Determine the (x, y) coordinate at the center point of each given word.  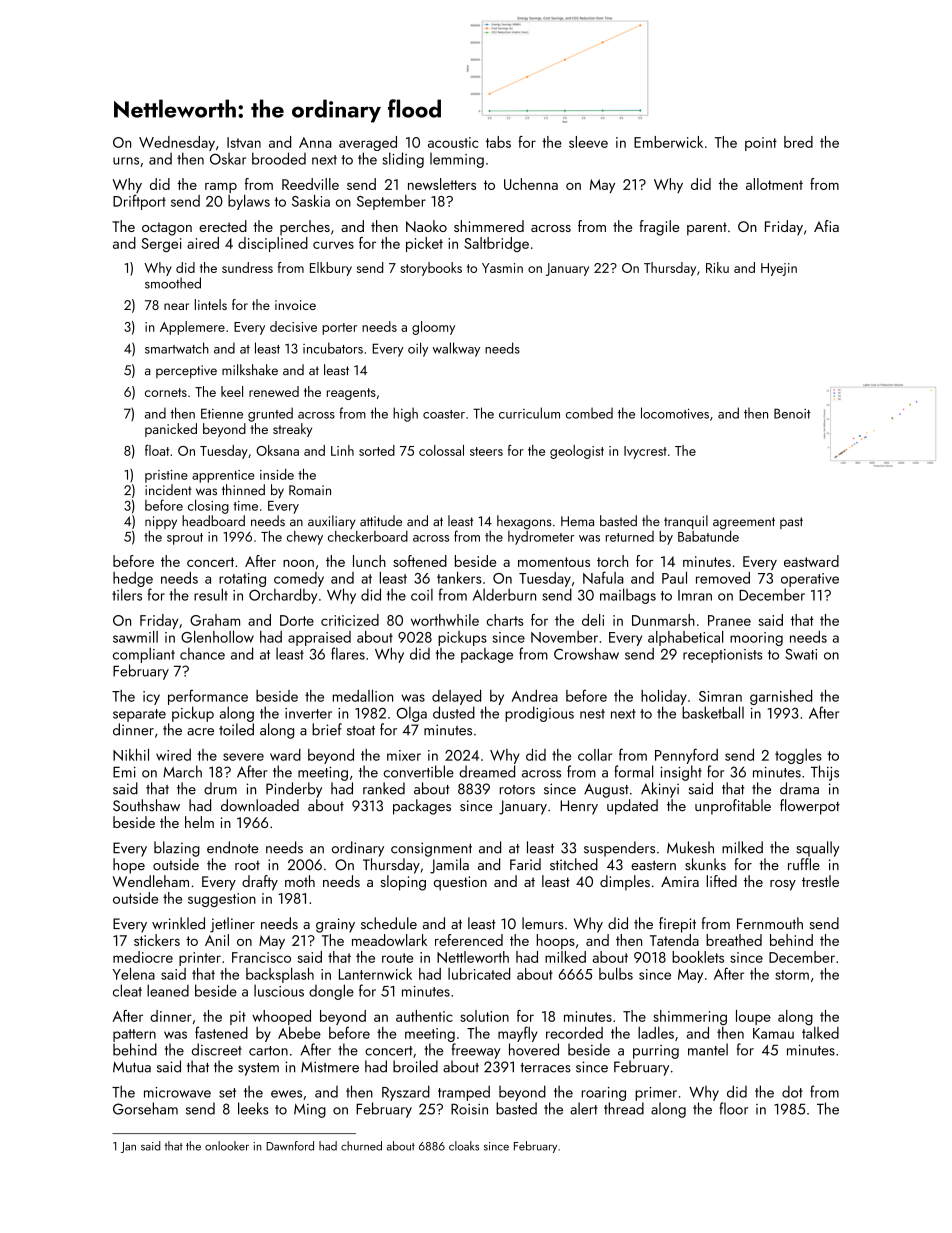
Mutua (132, 1067)
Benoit (792, 413)
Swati (801, 654)
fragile (659, 228)
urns (126, 161)
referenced (469, 940)
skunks (705, 864)
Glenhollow (217, 637)
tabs (498, 142)
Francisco (261, 957)
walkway (456, 349)
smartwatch (177, 348)
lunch (369, 561)
